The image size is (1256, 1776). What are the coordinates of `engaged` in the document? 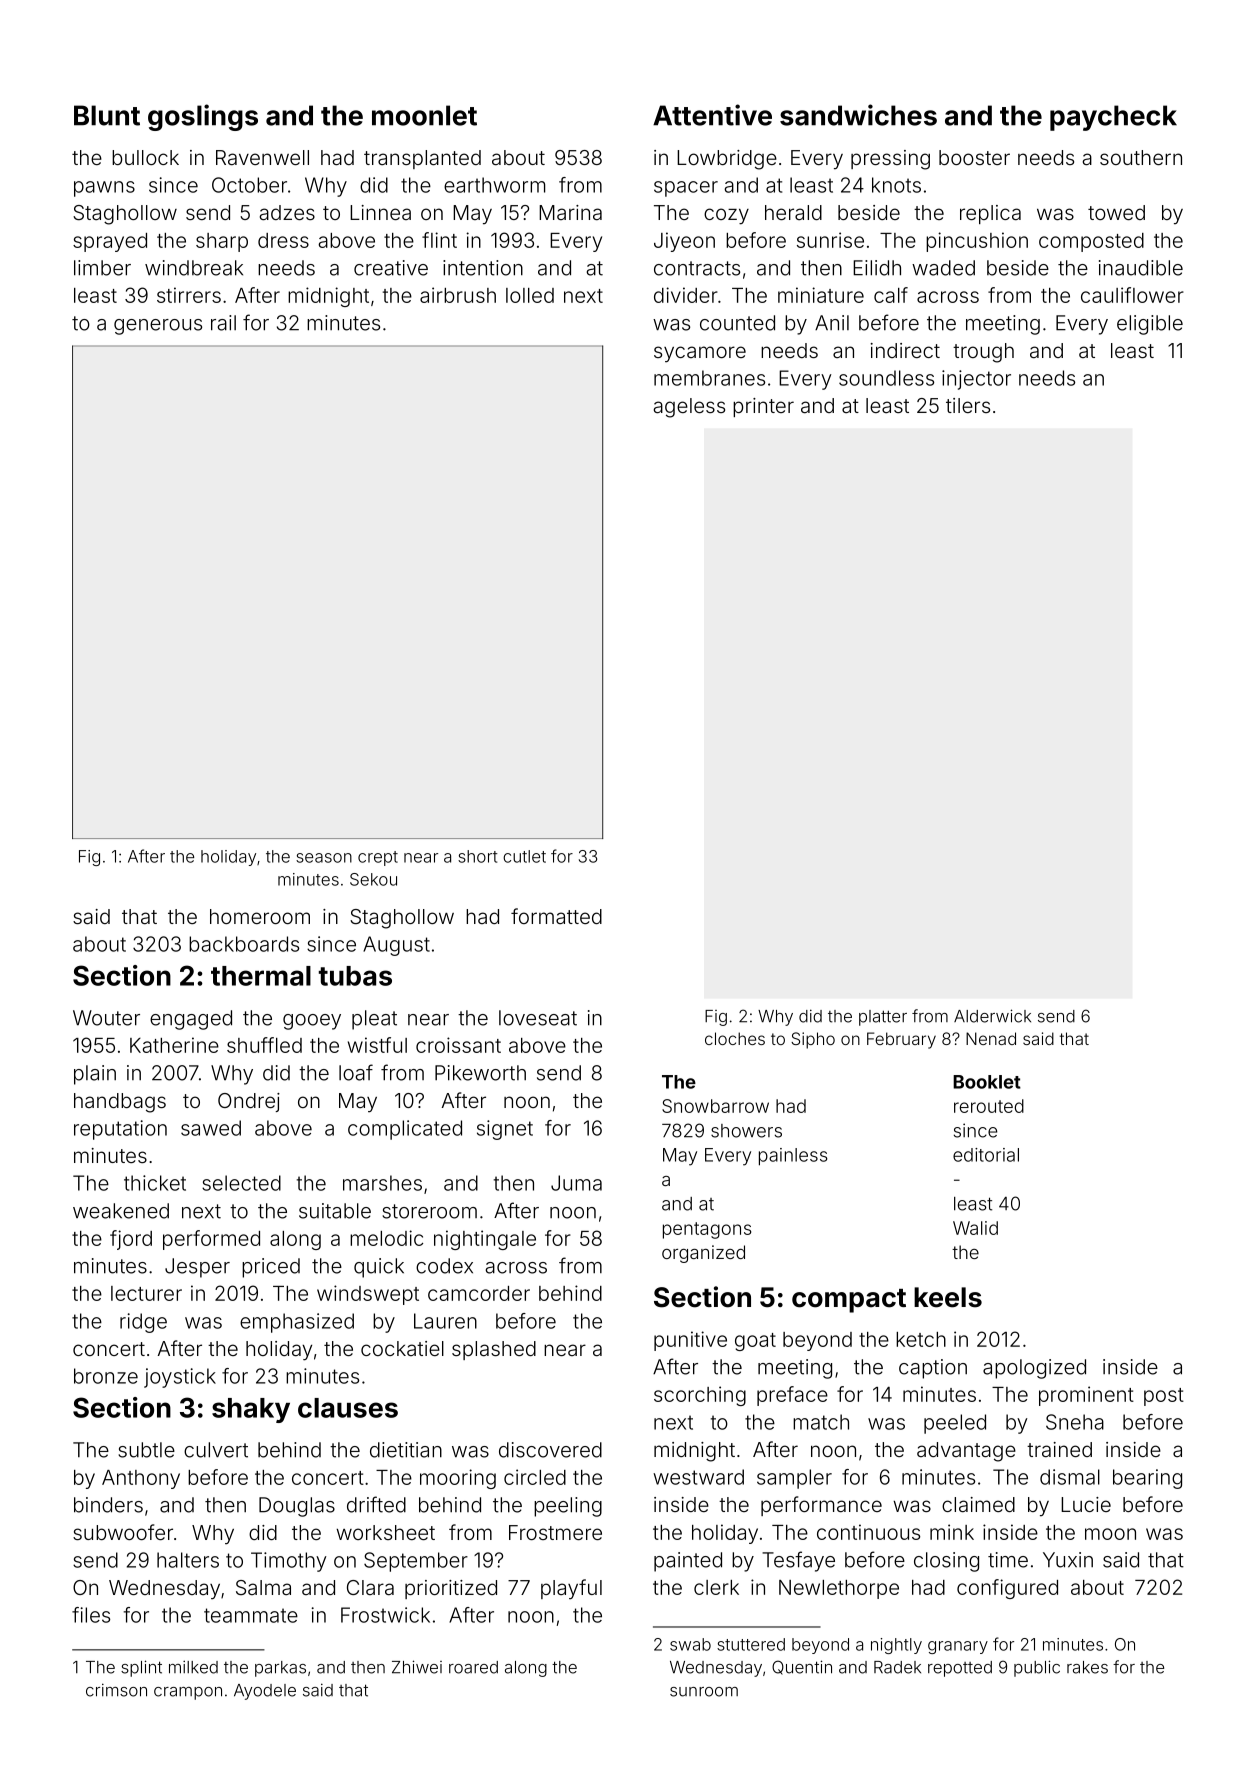 It's located at (191, 1020).
